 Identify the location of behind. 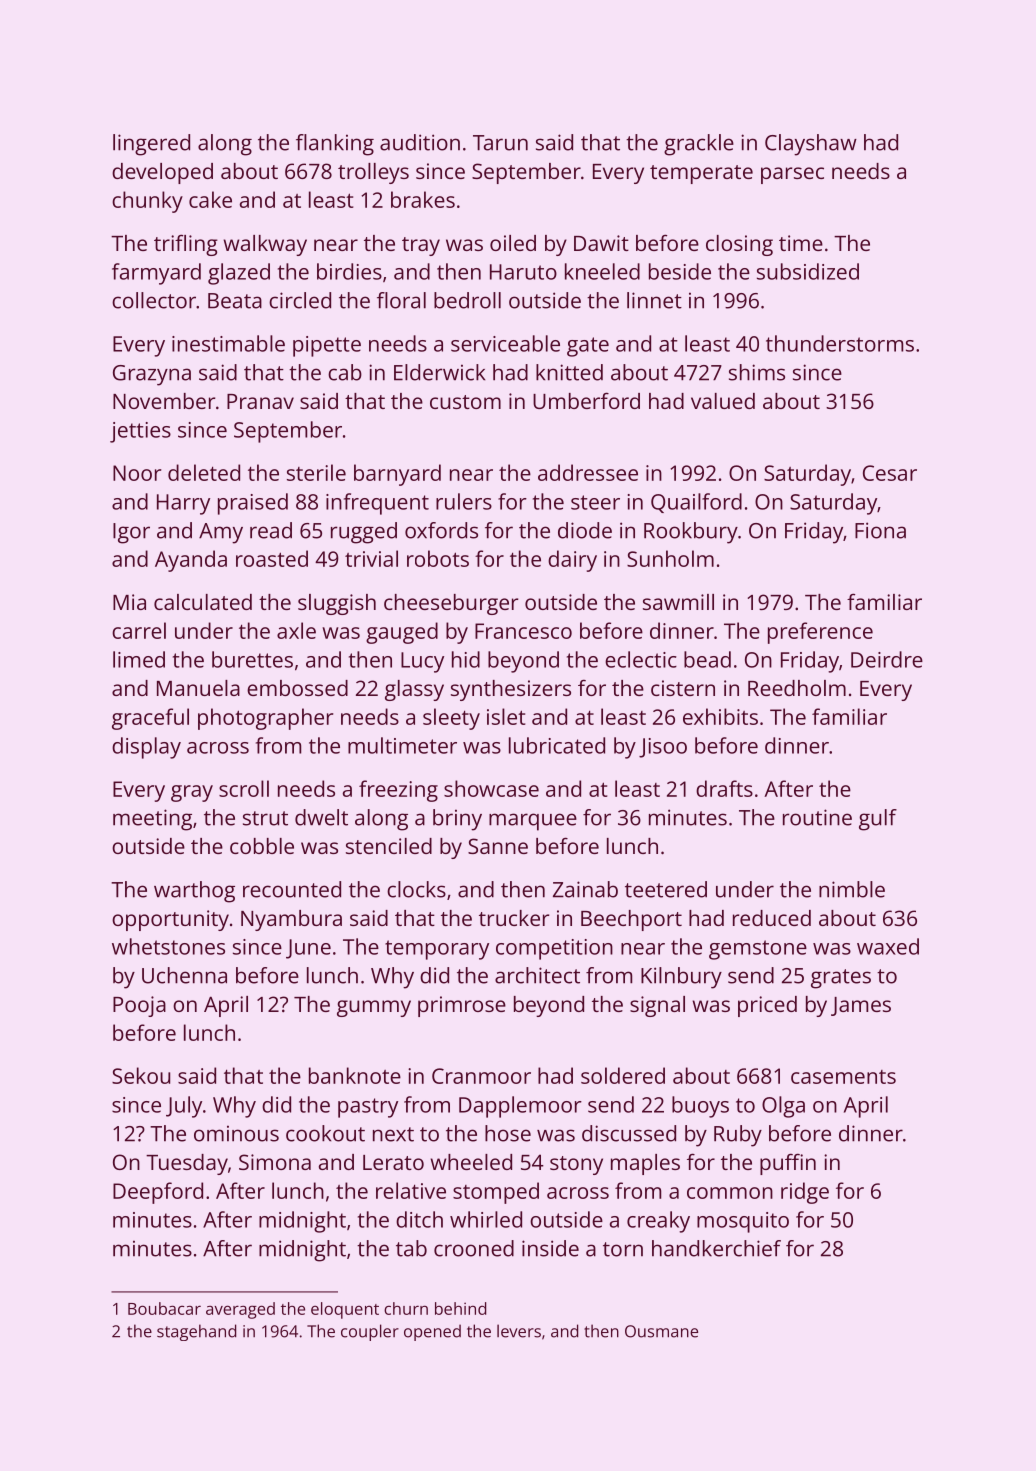
(460, 1308).
